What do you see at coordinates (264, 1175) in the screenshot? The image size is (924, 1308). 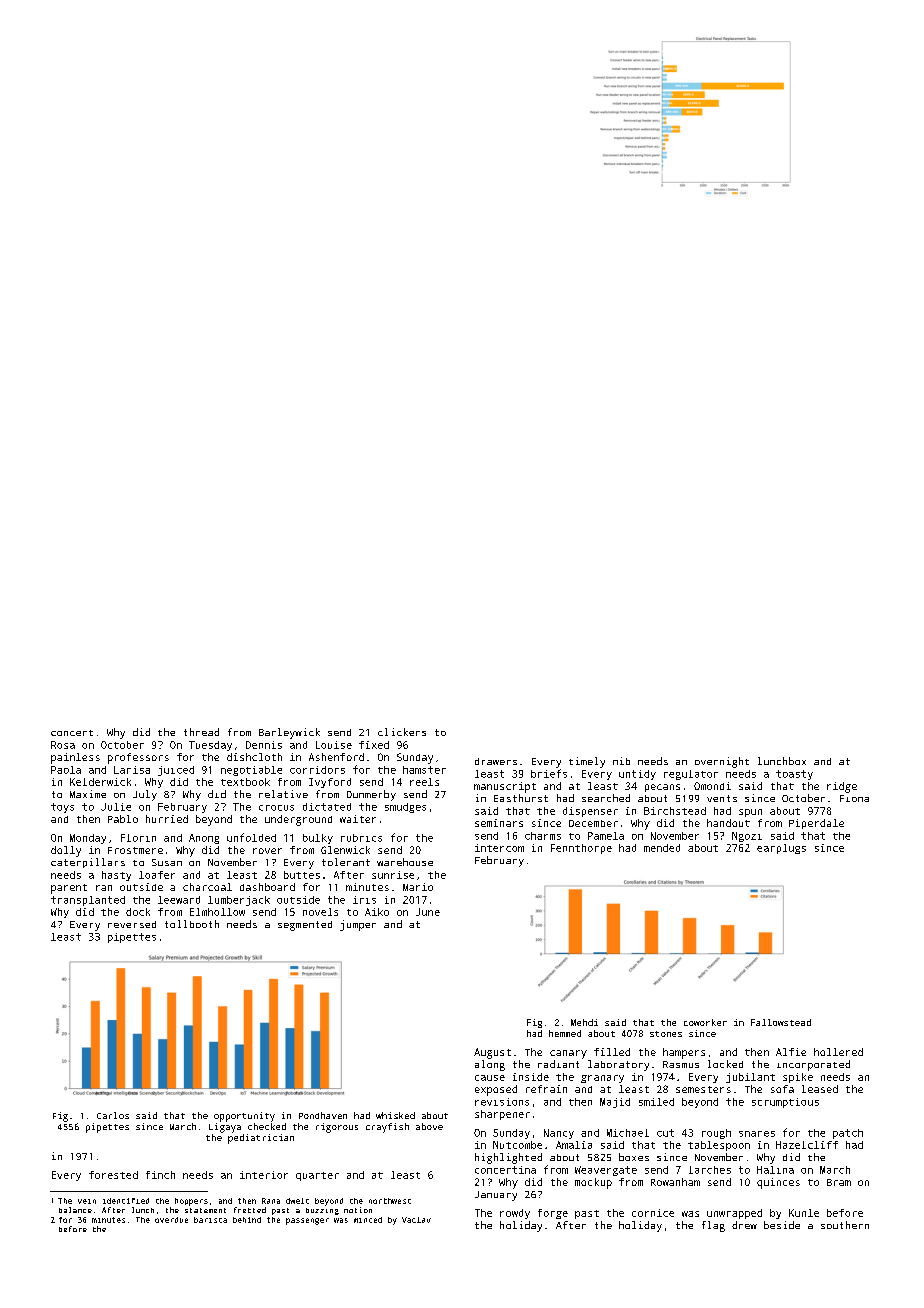 I see `interior` at bounding box center [264, 1175].
